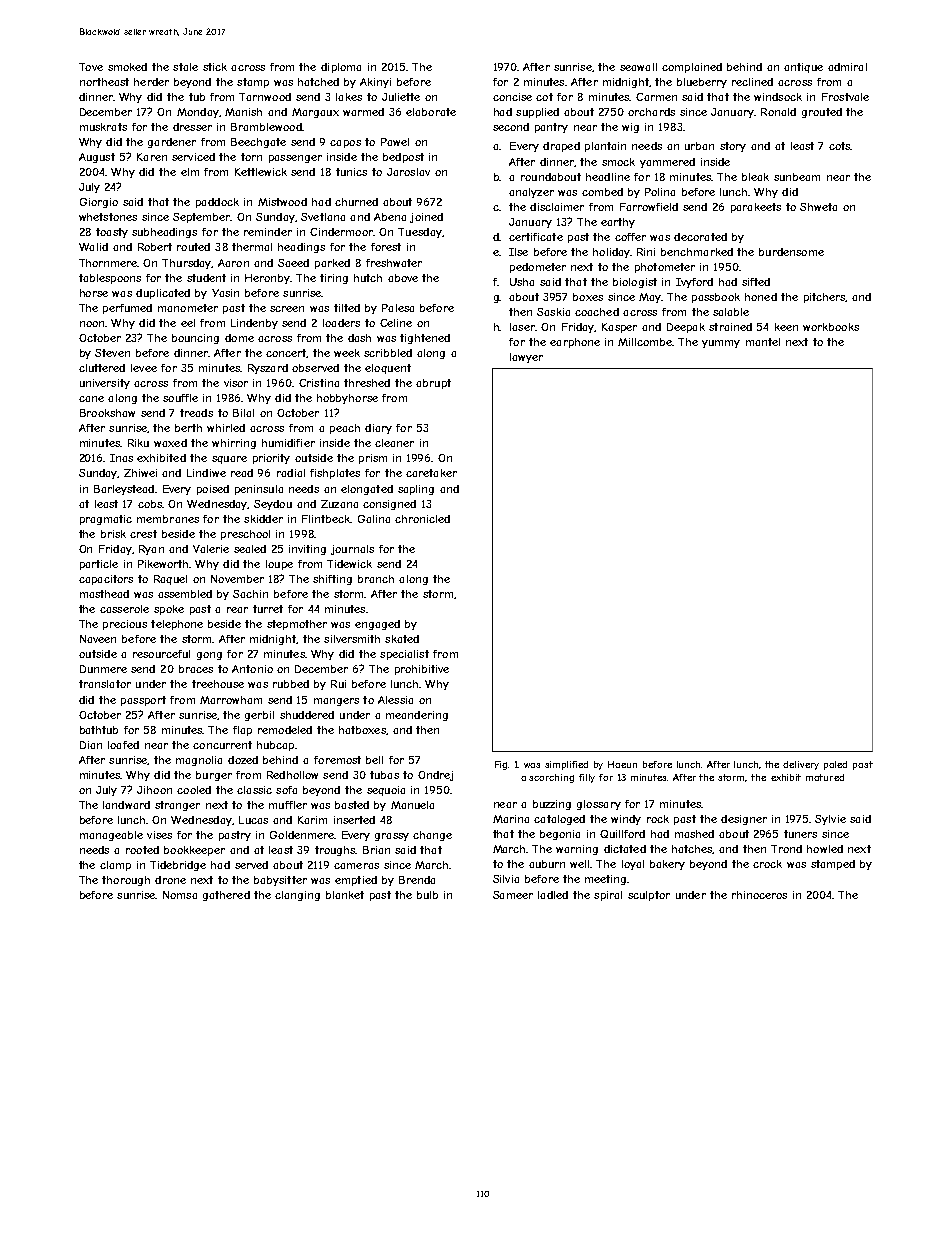  I want to click on manageable, so click(111, 836).
